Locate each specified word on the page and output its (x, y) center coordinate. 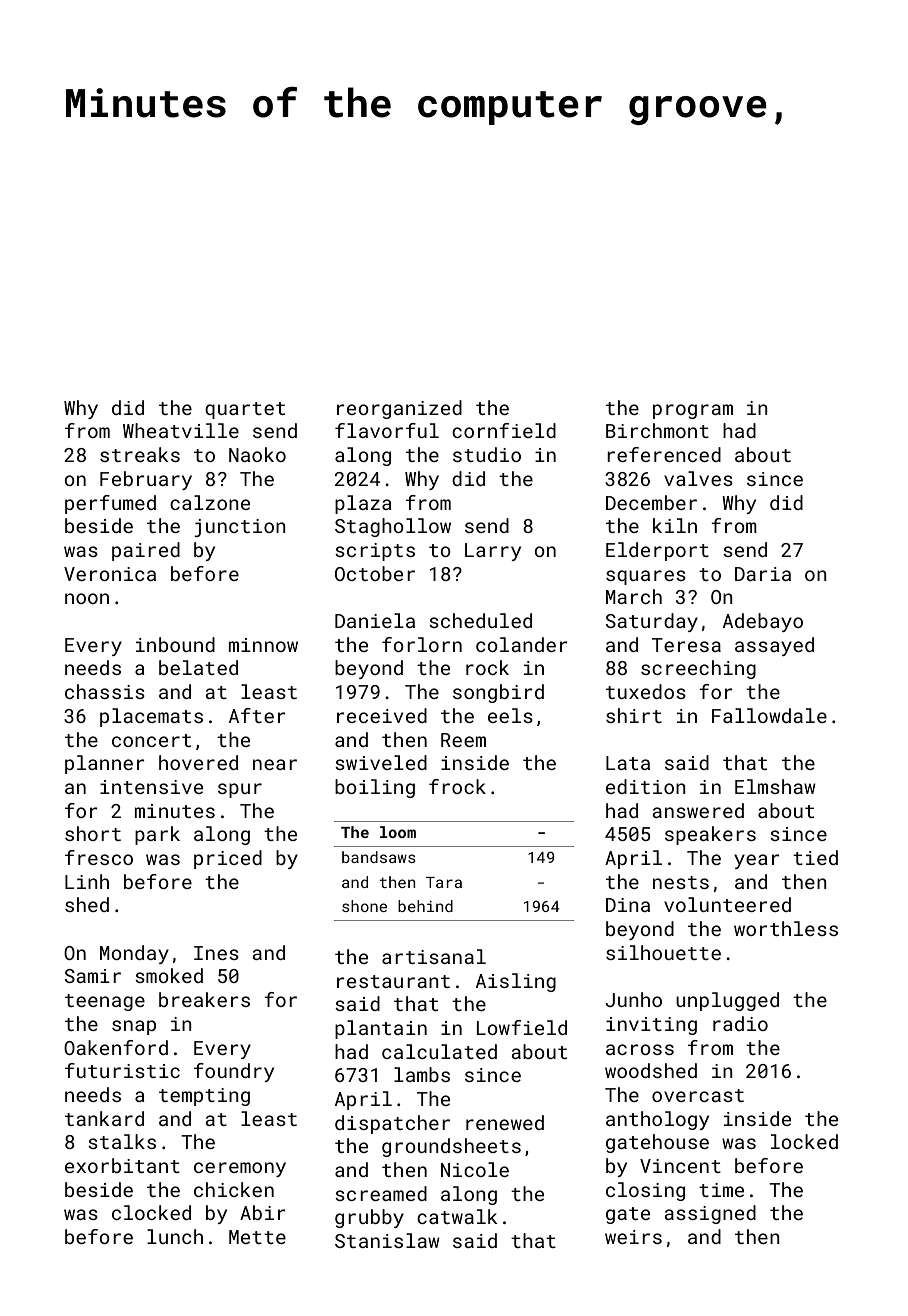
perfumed (110, 504)
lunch (175, 1236)
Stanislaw (387, 1240)
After (257, 715)
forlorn (422, 644)
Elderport (657, 551)
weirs (633, 1237)
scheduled (480, 620)
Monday (134, 954)
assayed (774, 646)
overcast (698, 1095)
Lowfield (522, 1027)
